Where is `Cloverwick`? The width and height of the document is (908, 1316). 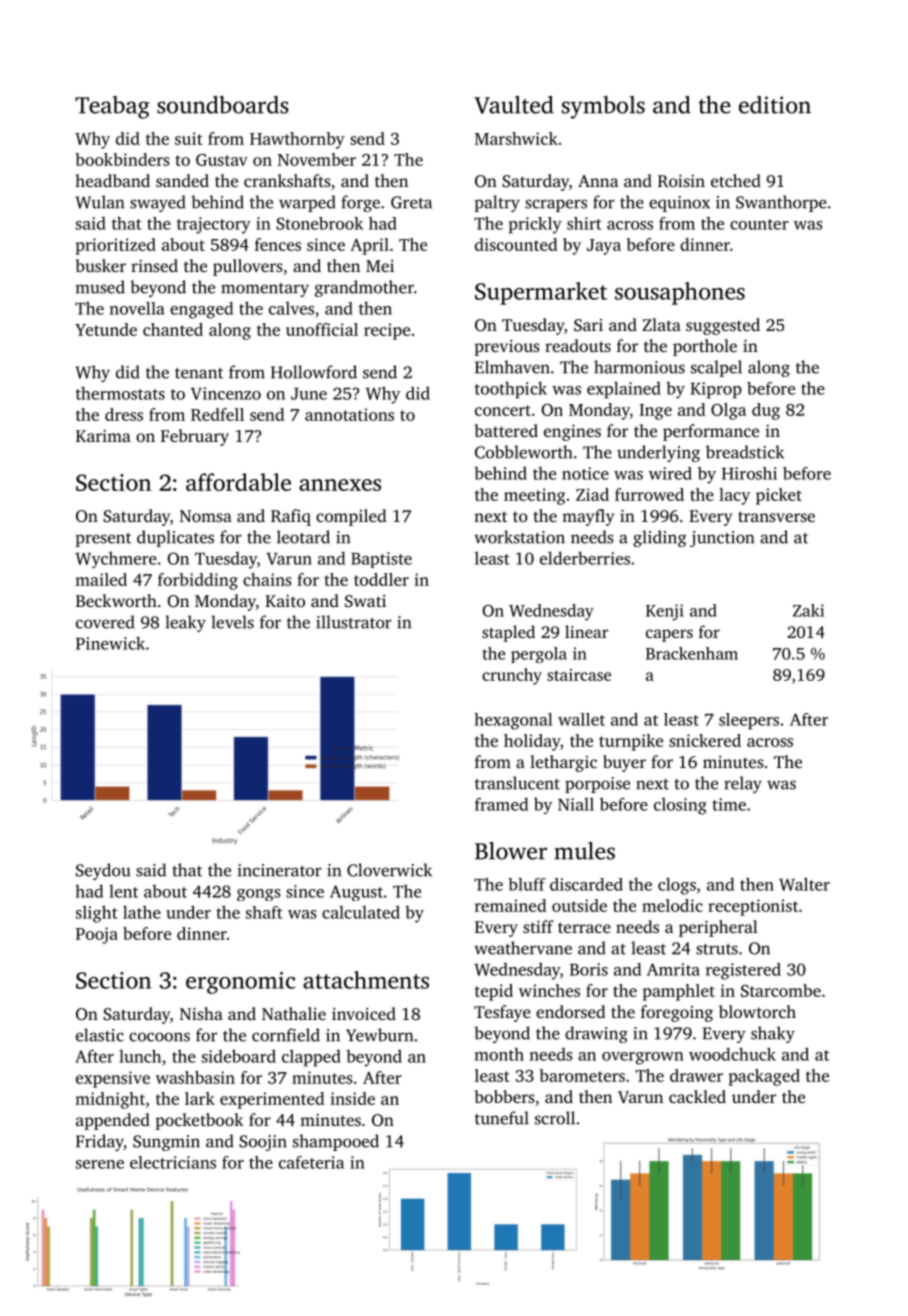
Cloverwick is located at coordinates (389, 870).
